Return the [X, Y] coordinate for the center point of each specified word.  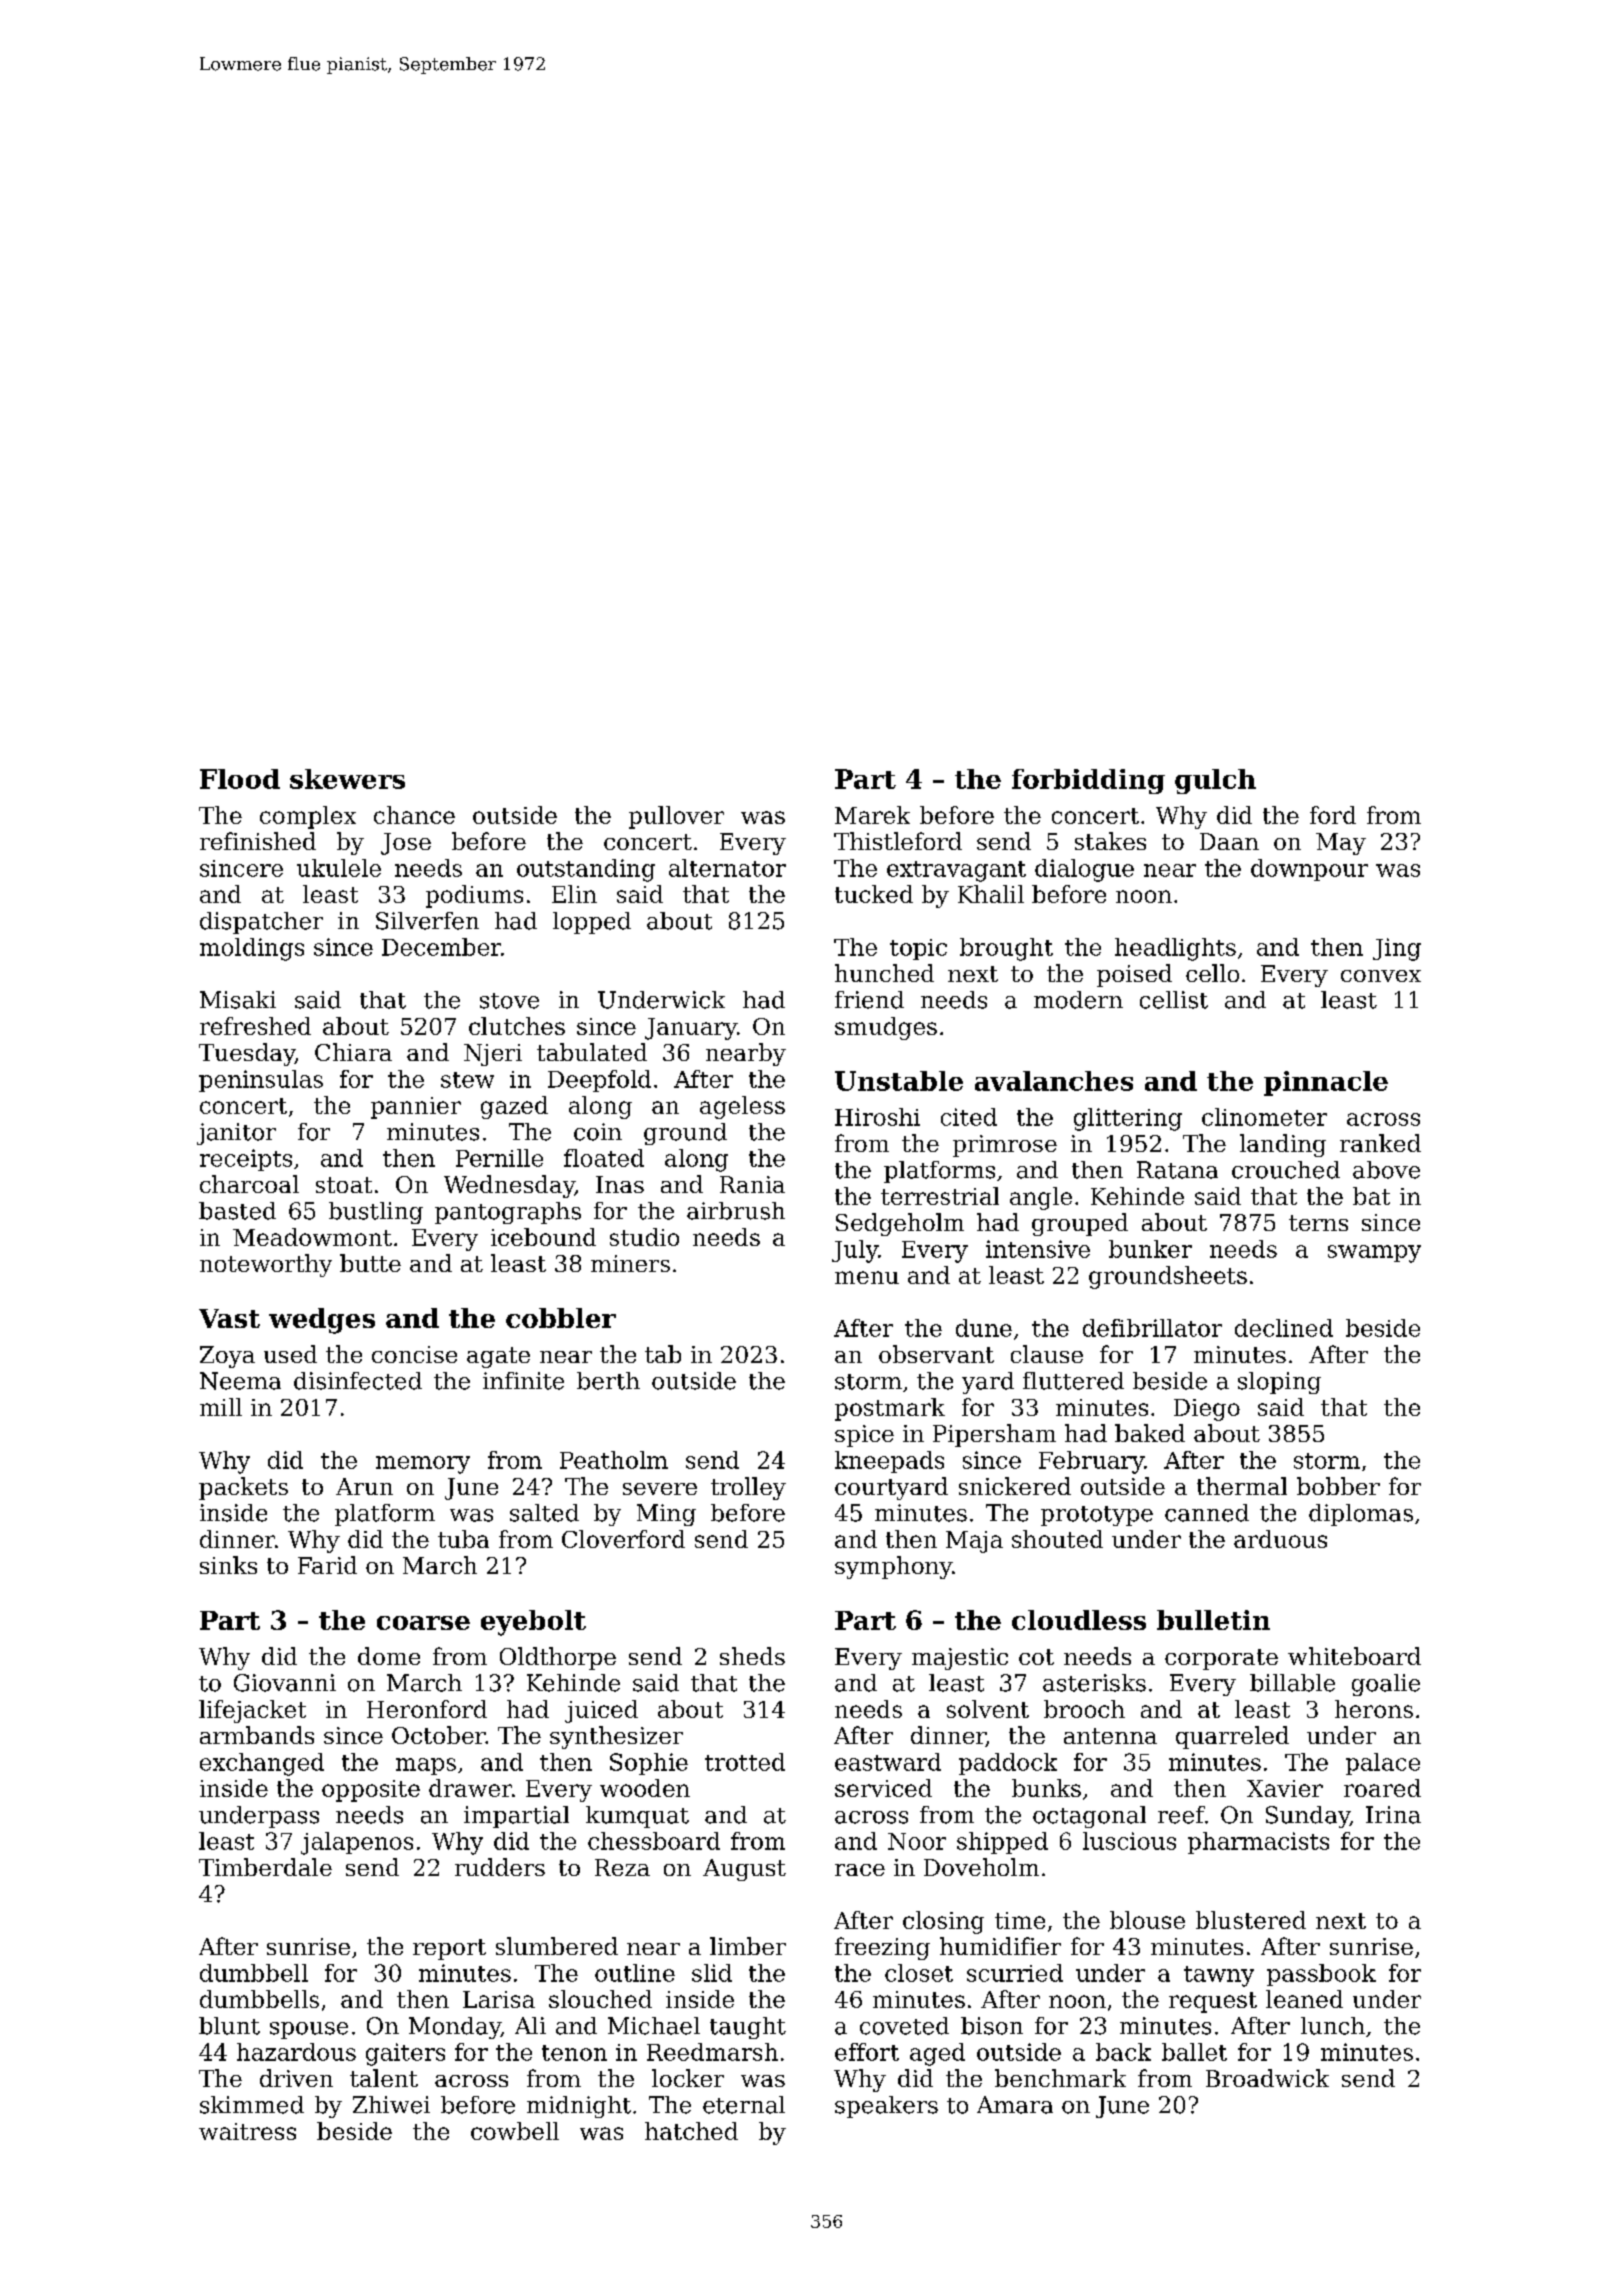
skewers [347, 779]
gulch [1215, 781]
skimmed [252, 2105]
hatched [691, 2131]
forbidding [1088, 781]
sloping [1279, 1383]
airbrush [736, 1211]
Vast [229, 1318]
